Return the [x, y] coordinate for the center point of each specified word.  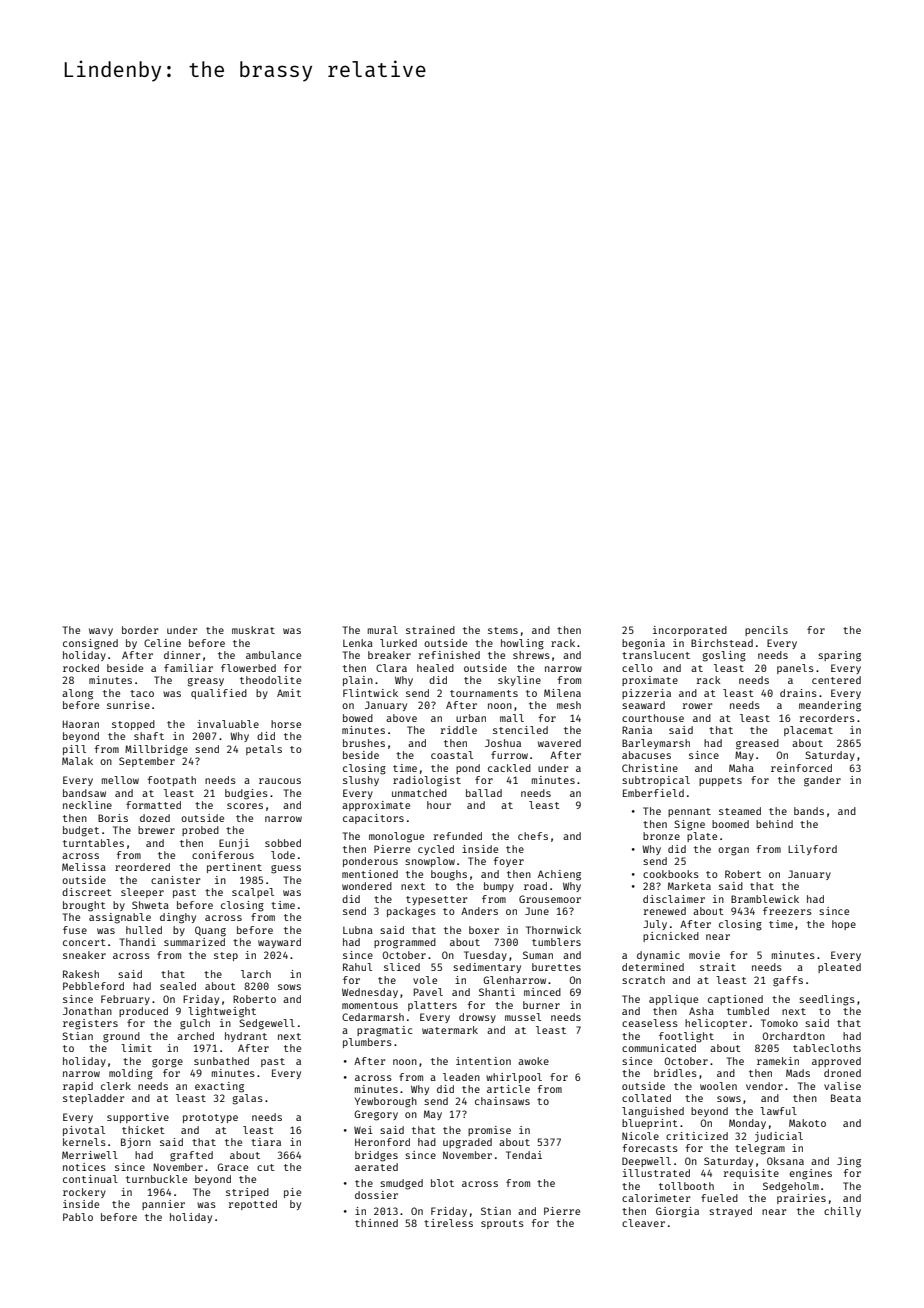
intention [483, 1061]
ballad [484, 793]
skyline [519, 681]
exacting [219, 1087]
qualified [219, 694]
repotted [253, 1205]
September [147, 762]
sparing [839, 656]
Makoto [807, 1123]
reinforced [801, 768]
